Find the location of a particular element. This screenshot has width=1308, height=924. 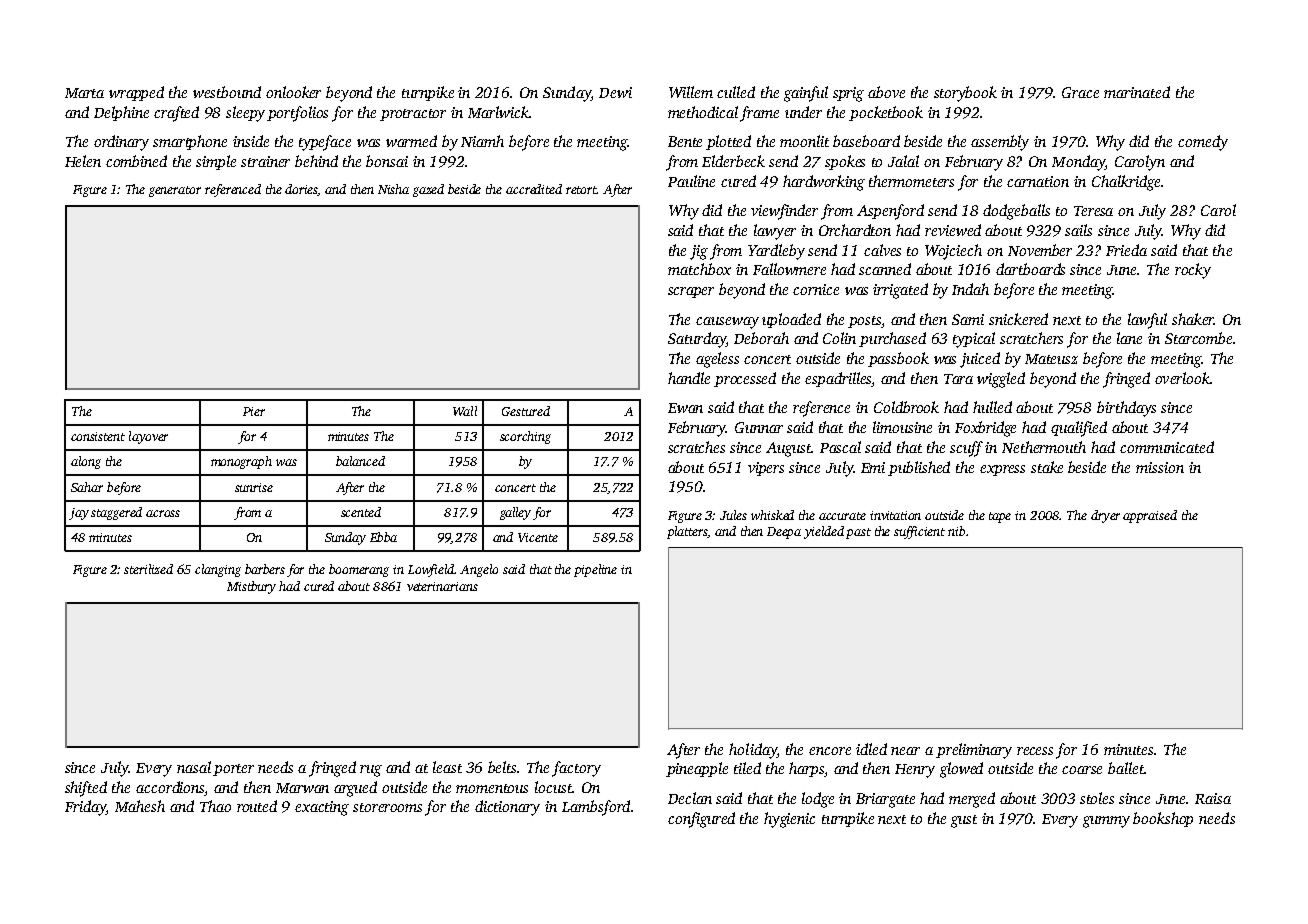

porter is located at coordinates (233, 770).
